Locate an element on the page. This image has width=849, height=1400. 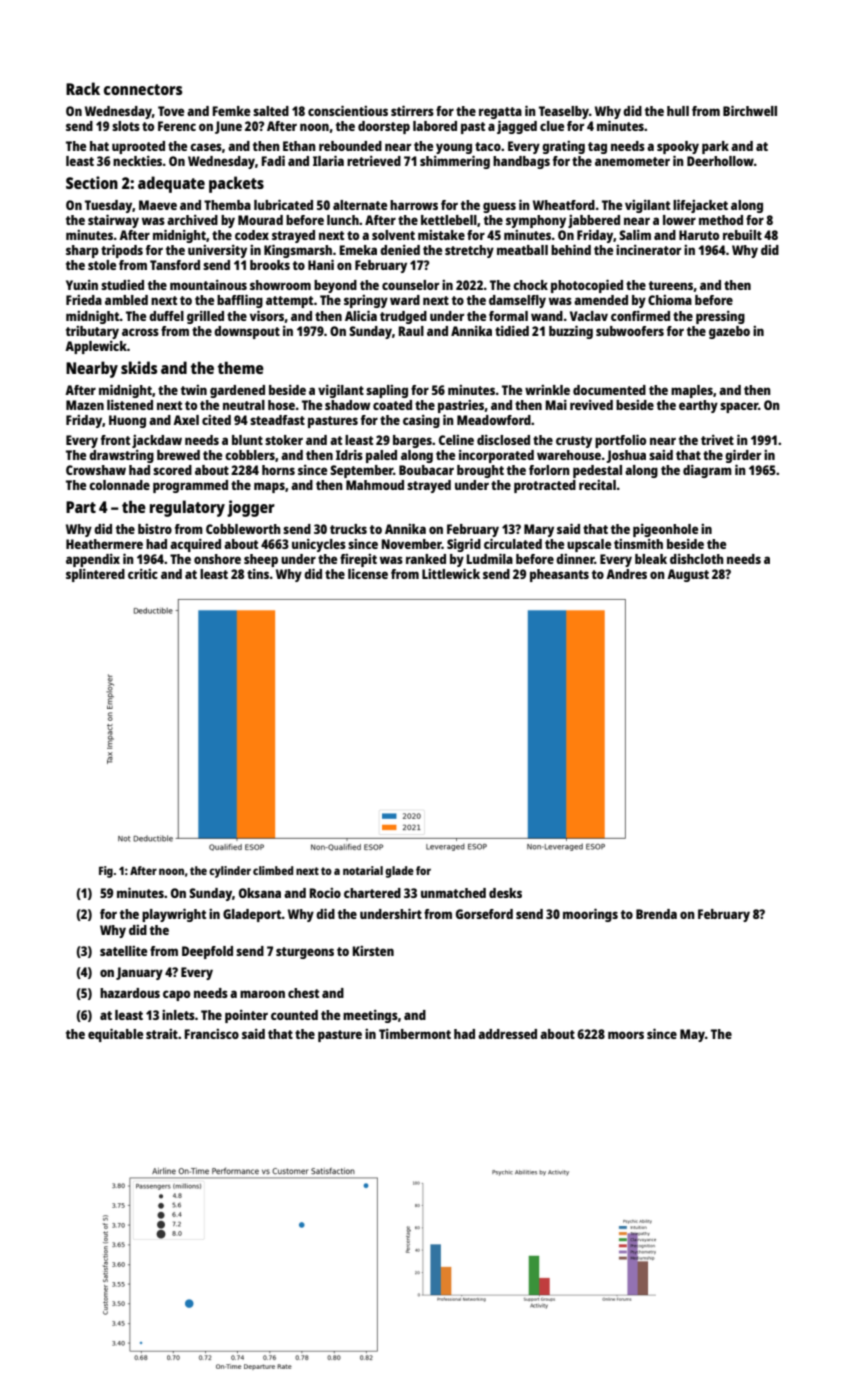
Rack is located at coordinates (83, 88).
